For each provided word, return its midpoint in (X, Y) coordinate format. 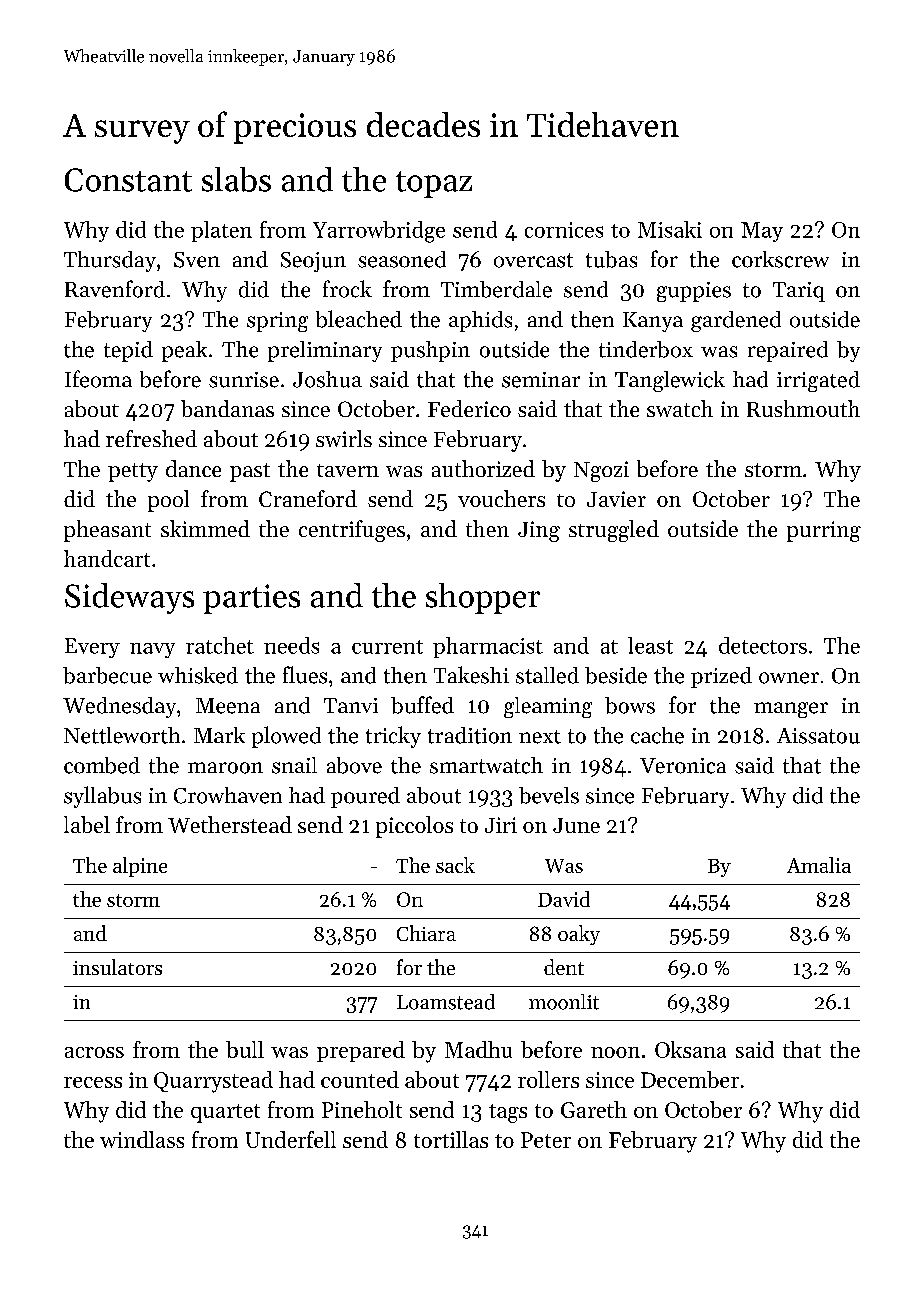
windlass (142, 1139)
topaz (434, 184)
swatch (680, 408)
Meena (228, 706)
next (540, 737)
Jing (539, 531)
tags (508, 1113)
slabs (236, 179)
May (762, 232)
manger (791, 710)
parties (251, 599)
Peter (546, 1140)
